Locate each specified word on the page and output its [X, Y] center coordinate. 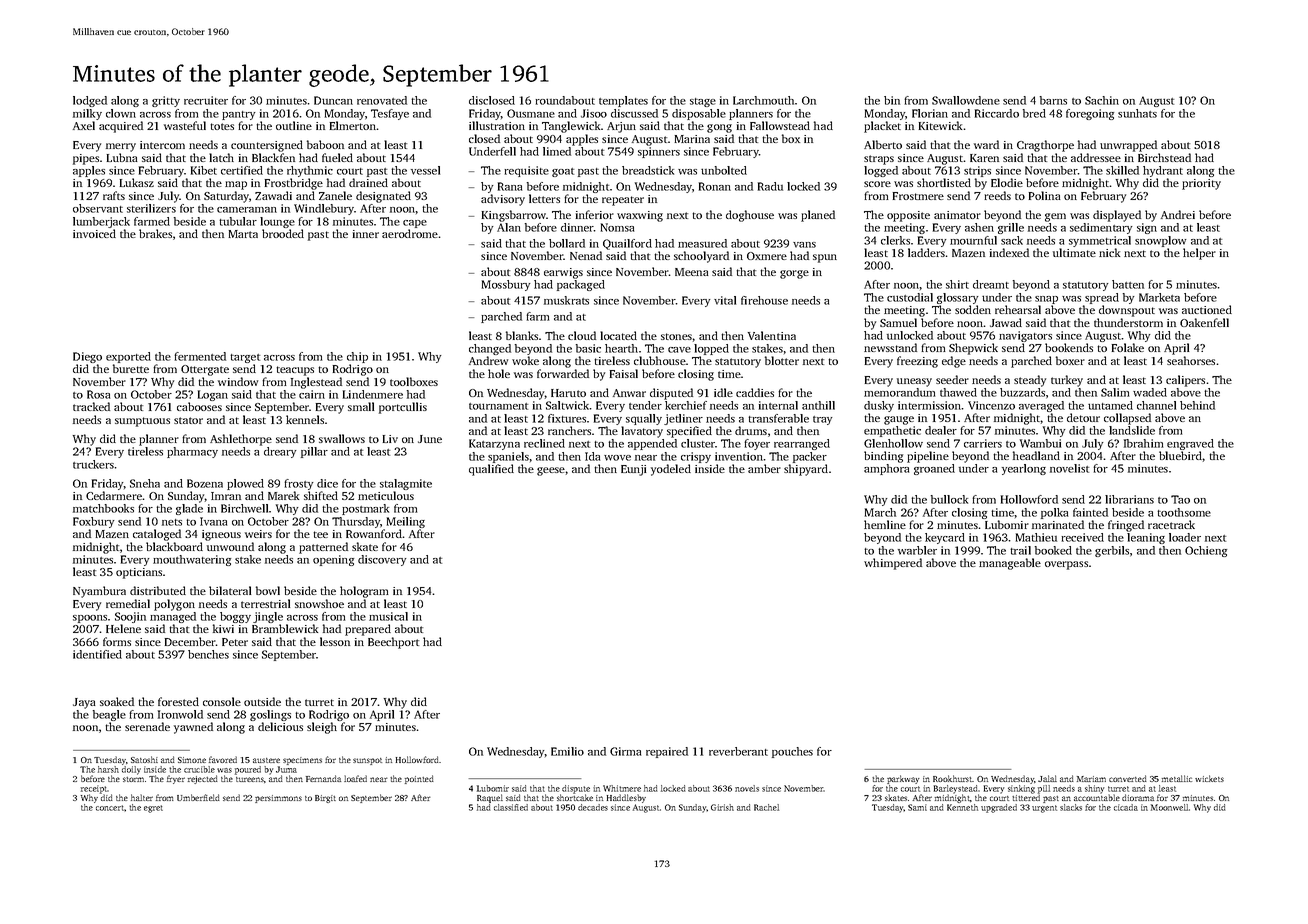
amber [764, 468]
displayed [1117, 216]
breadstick [648, 170]
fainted [1090, 512]
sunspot [367, 761]
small [361, 406]
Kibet [204, 170]
